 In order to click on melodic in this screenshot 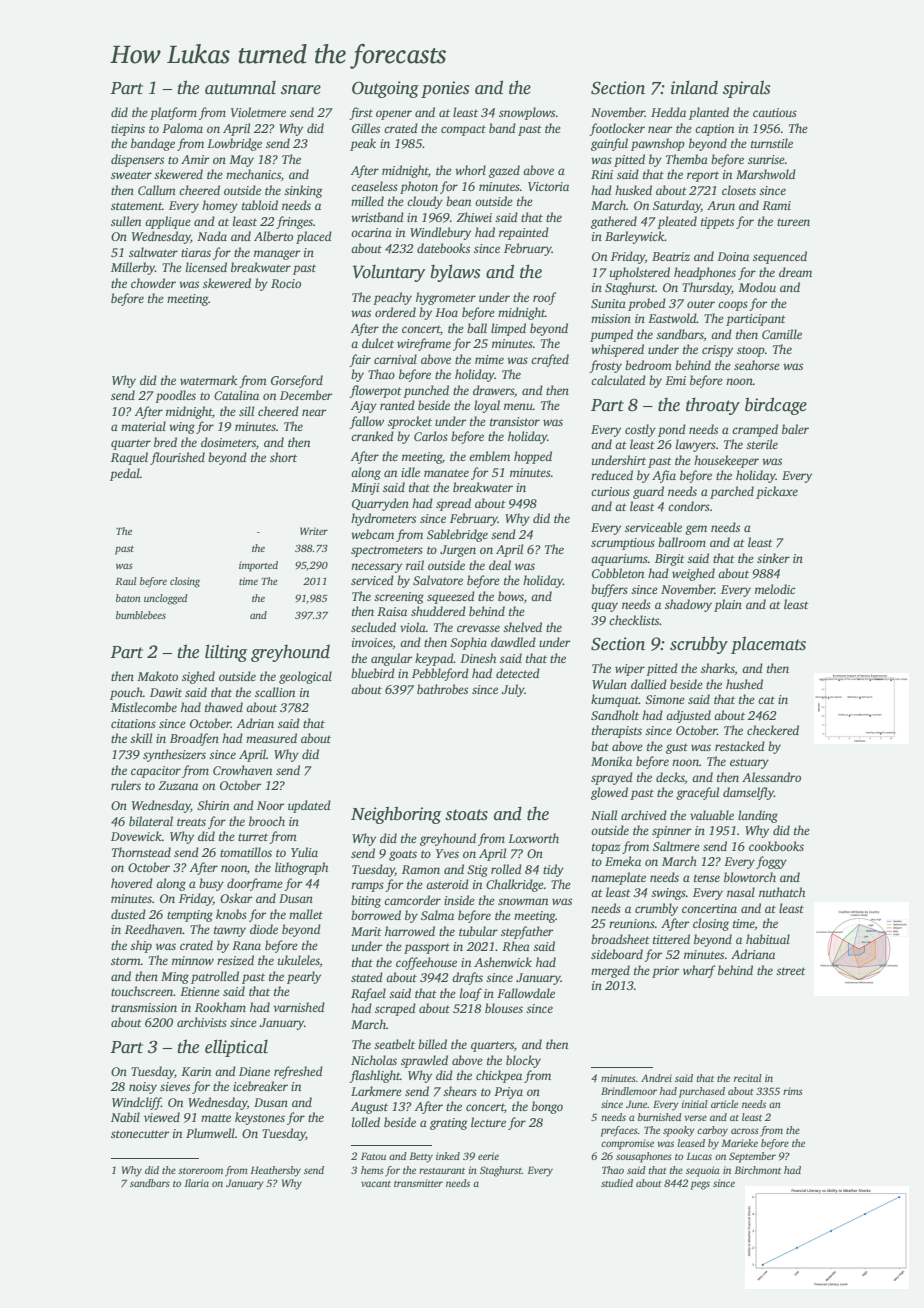, I will do `click(775, 589)`.
